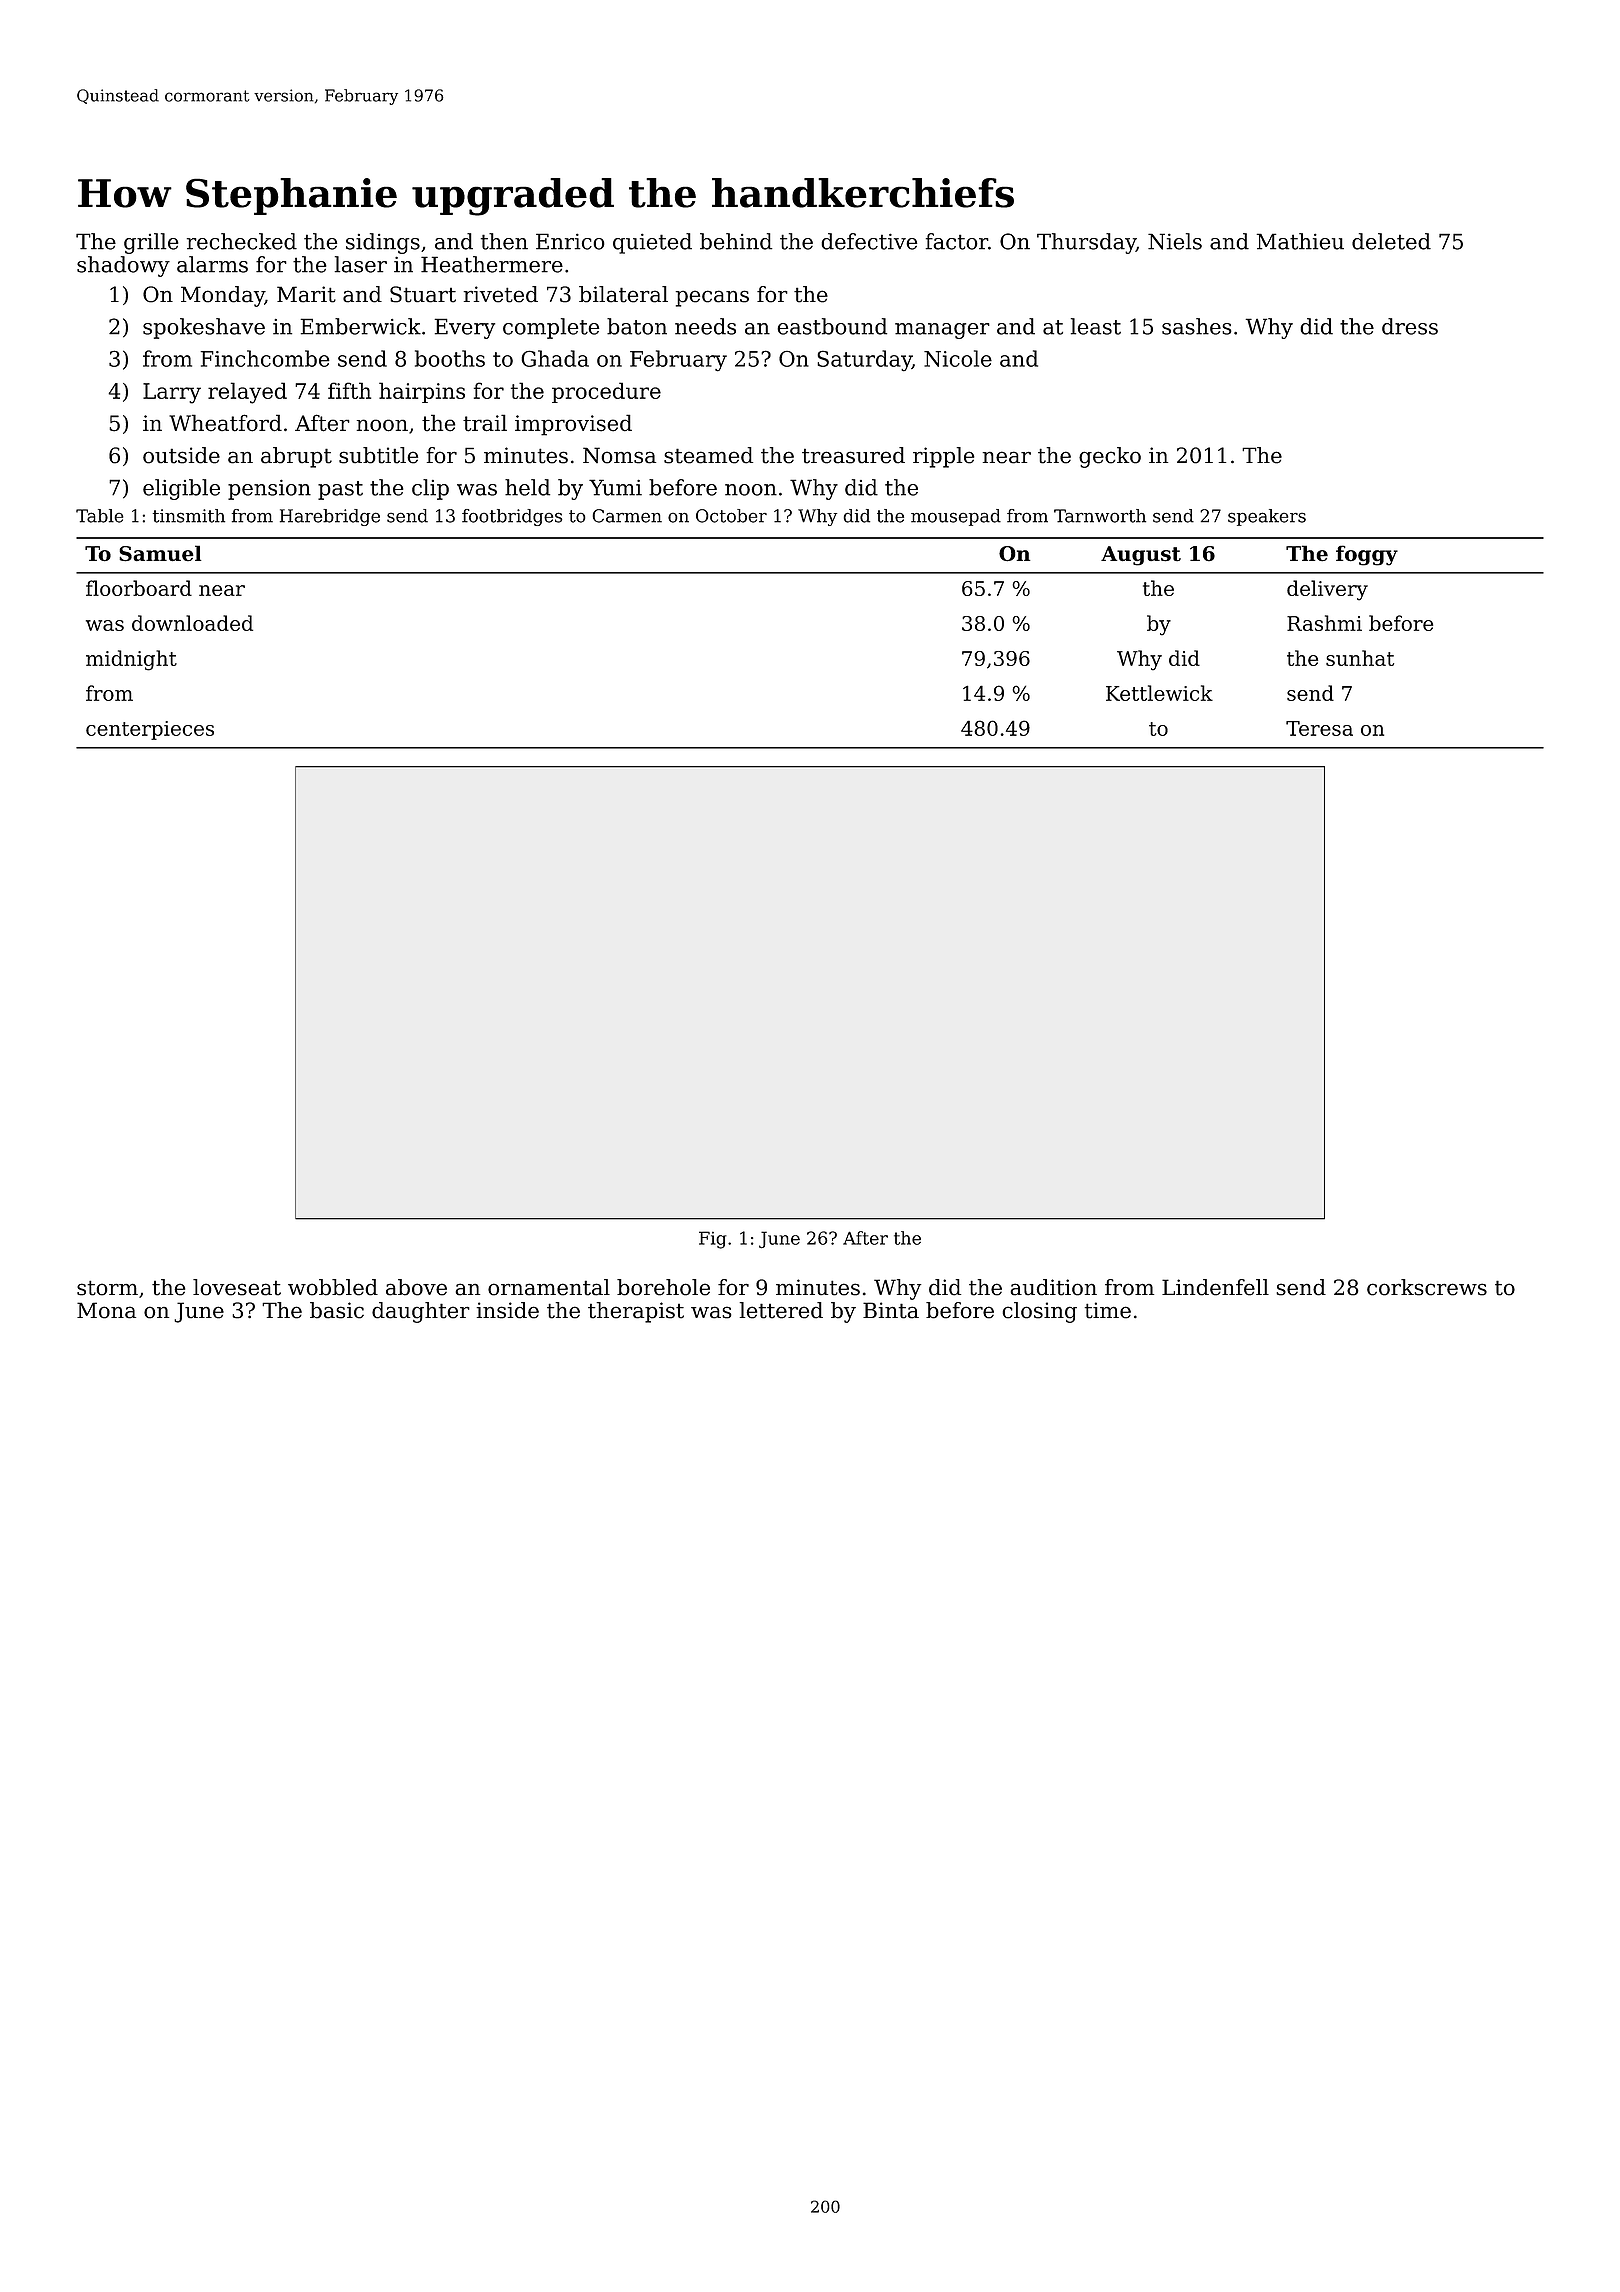 The image size is (1620, 2292). Describe the element at coordinates (1197, 326) in the image. I see `sashes` at that location.
